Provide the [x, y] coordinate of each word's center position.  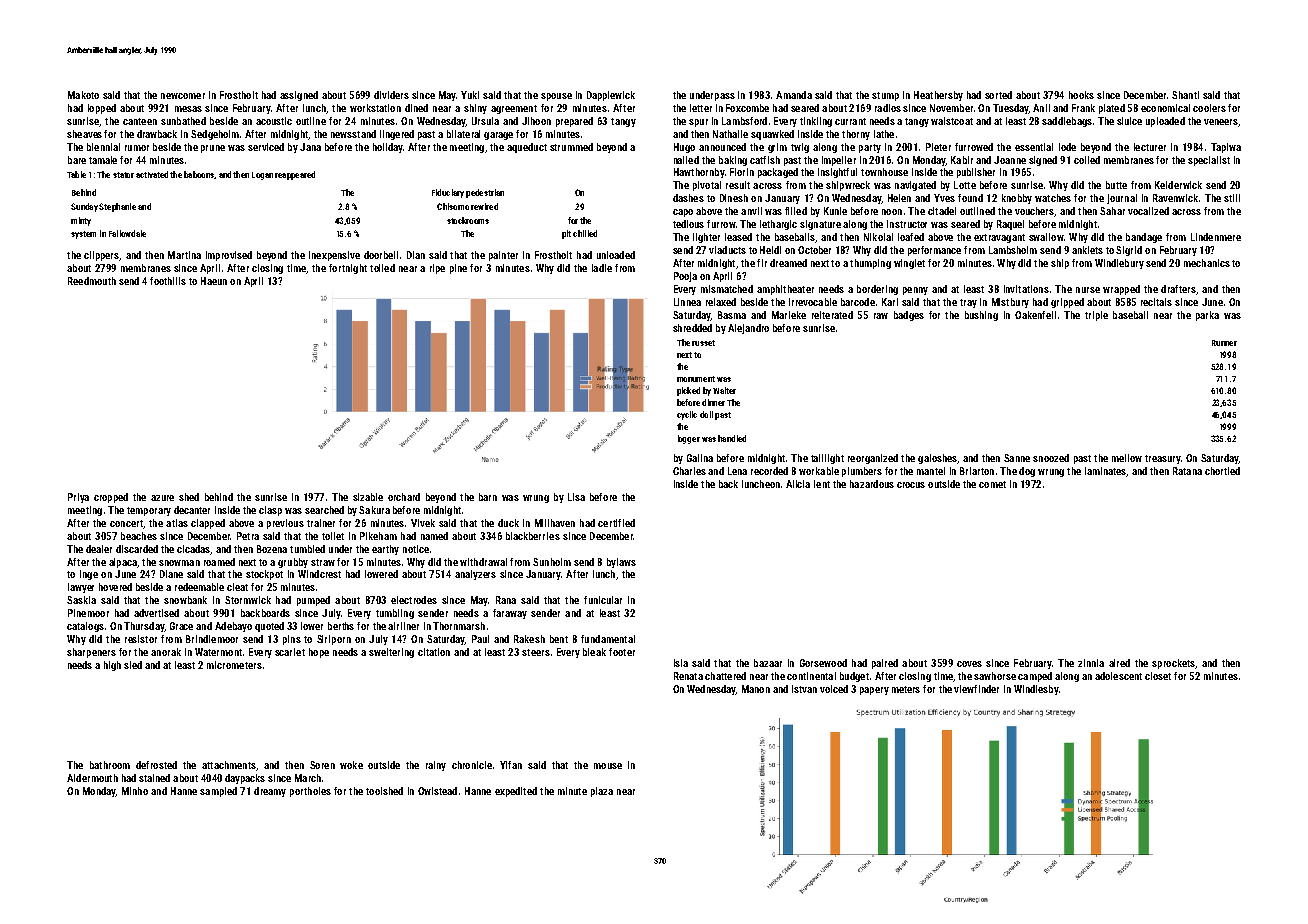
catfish [765, 160]
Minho [135, 791]
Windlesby [1036, 690]
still [1232, 198]
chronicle [472, 765]
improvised [229, 256]
